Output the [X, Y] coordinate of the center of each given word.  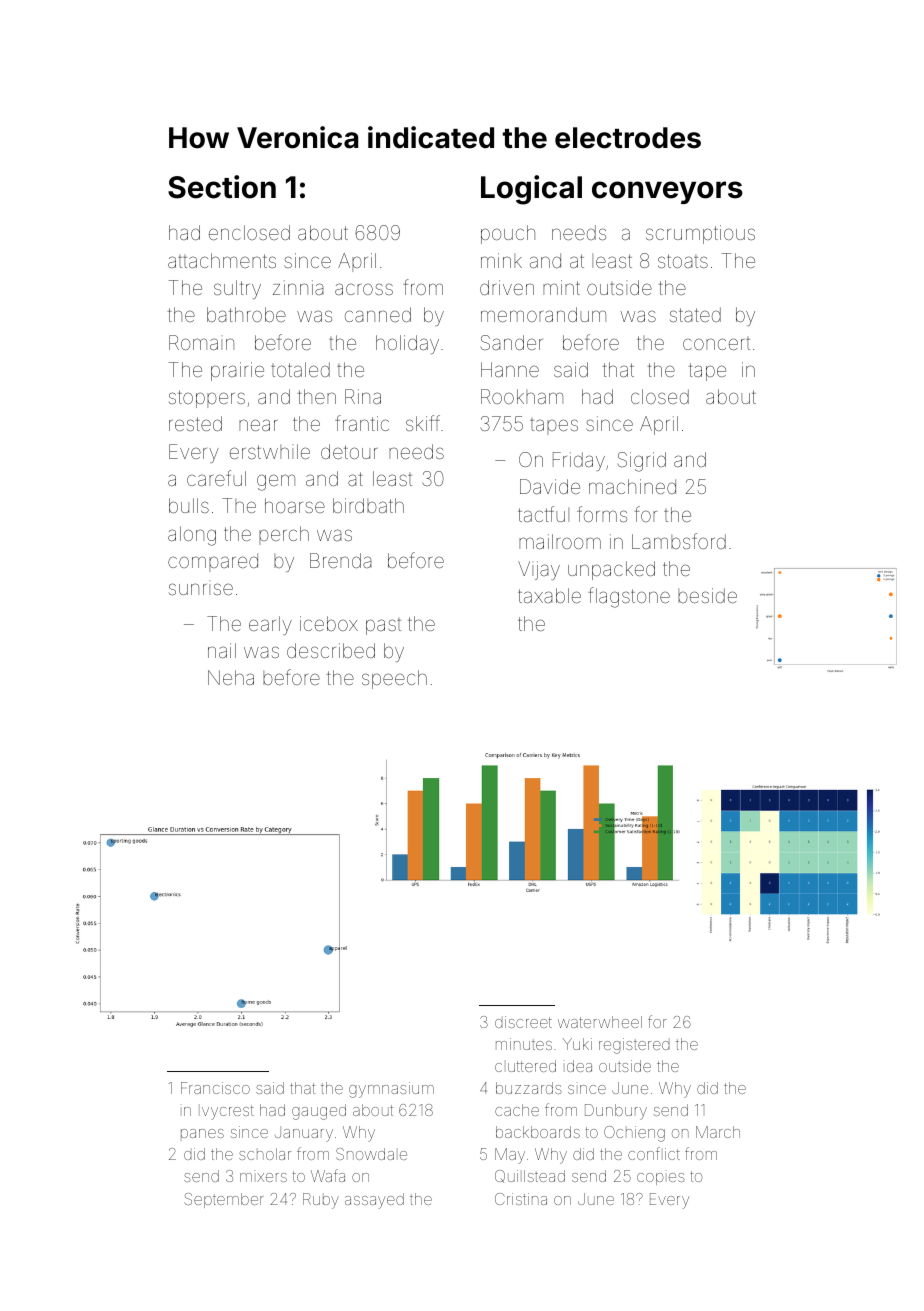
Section [222, 187]
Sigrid [642, 462]
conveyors [667, 192]
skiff [423, 423]
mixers [263, 1177]
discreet [523, 1022]
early [270, 625]
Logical [531, 190]
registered [634, 1046]
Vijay [539, 570]
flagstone [629, 597]
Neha [231, 677]
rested [195, 423]
